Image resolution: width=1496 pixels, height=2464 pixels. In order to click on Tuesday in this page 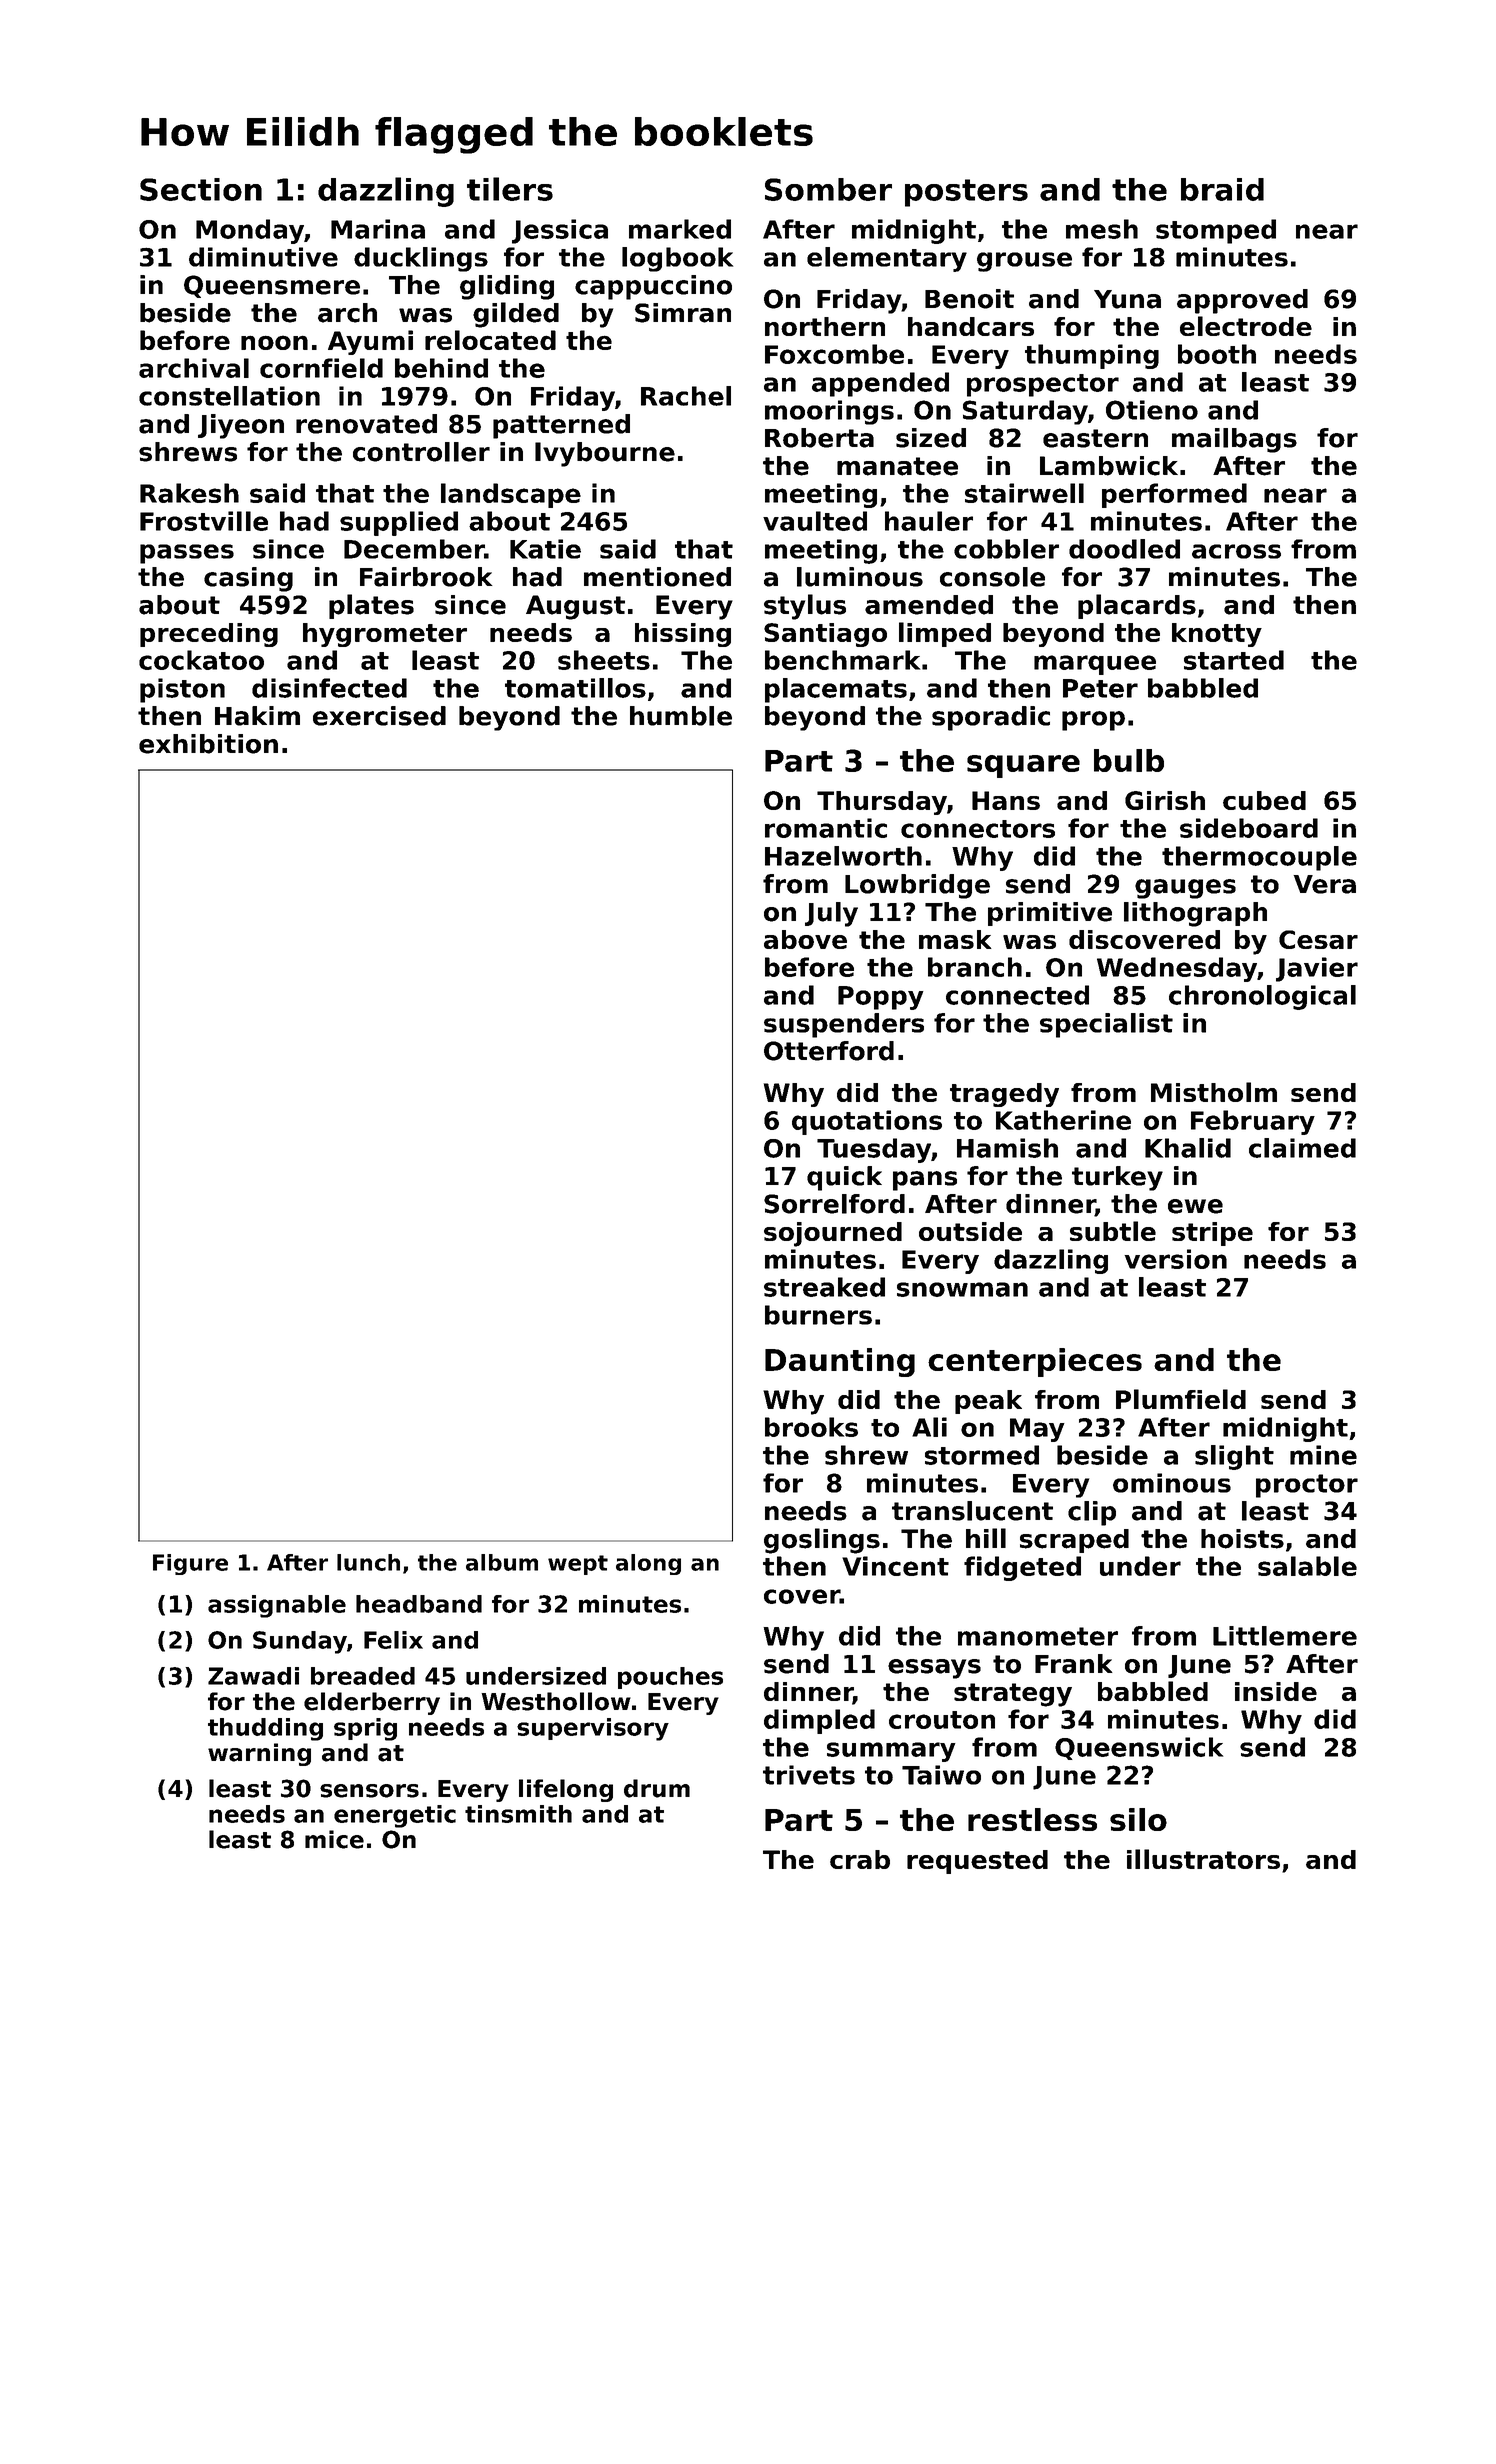, I will do `click(874, 1150)`.
